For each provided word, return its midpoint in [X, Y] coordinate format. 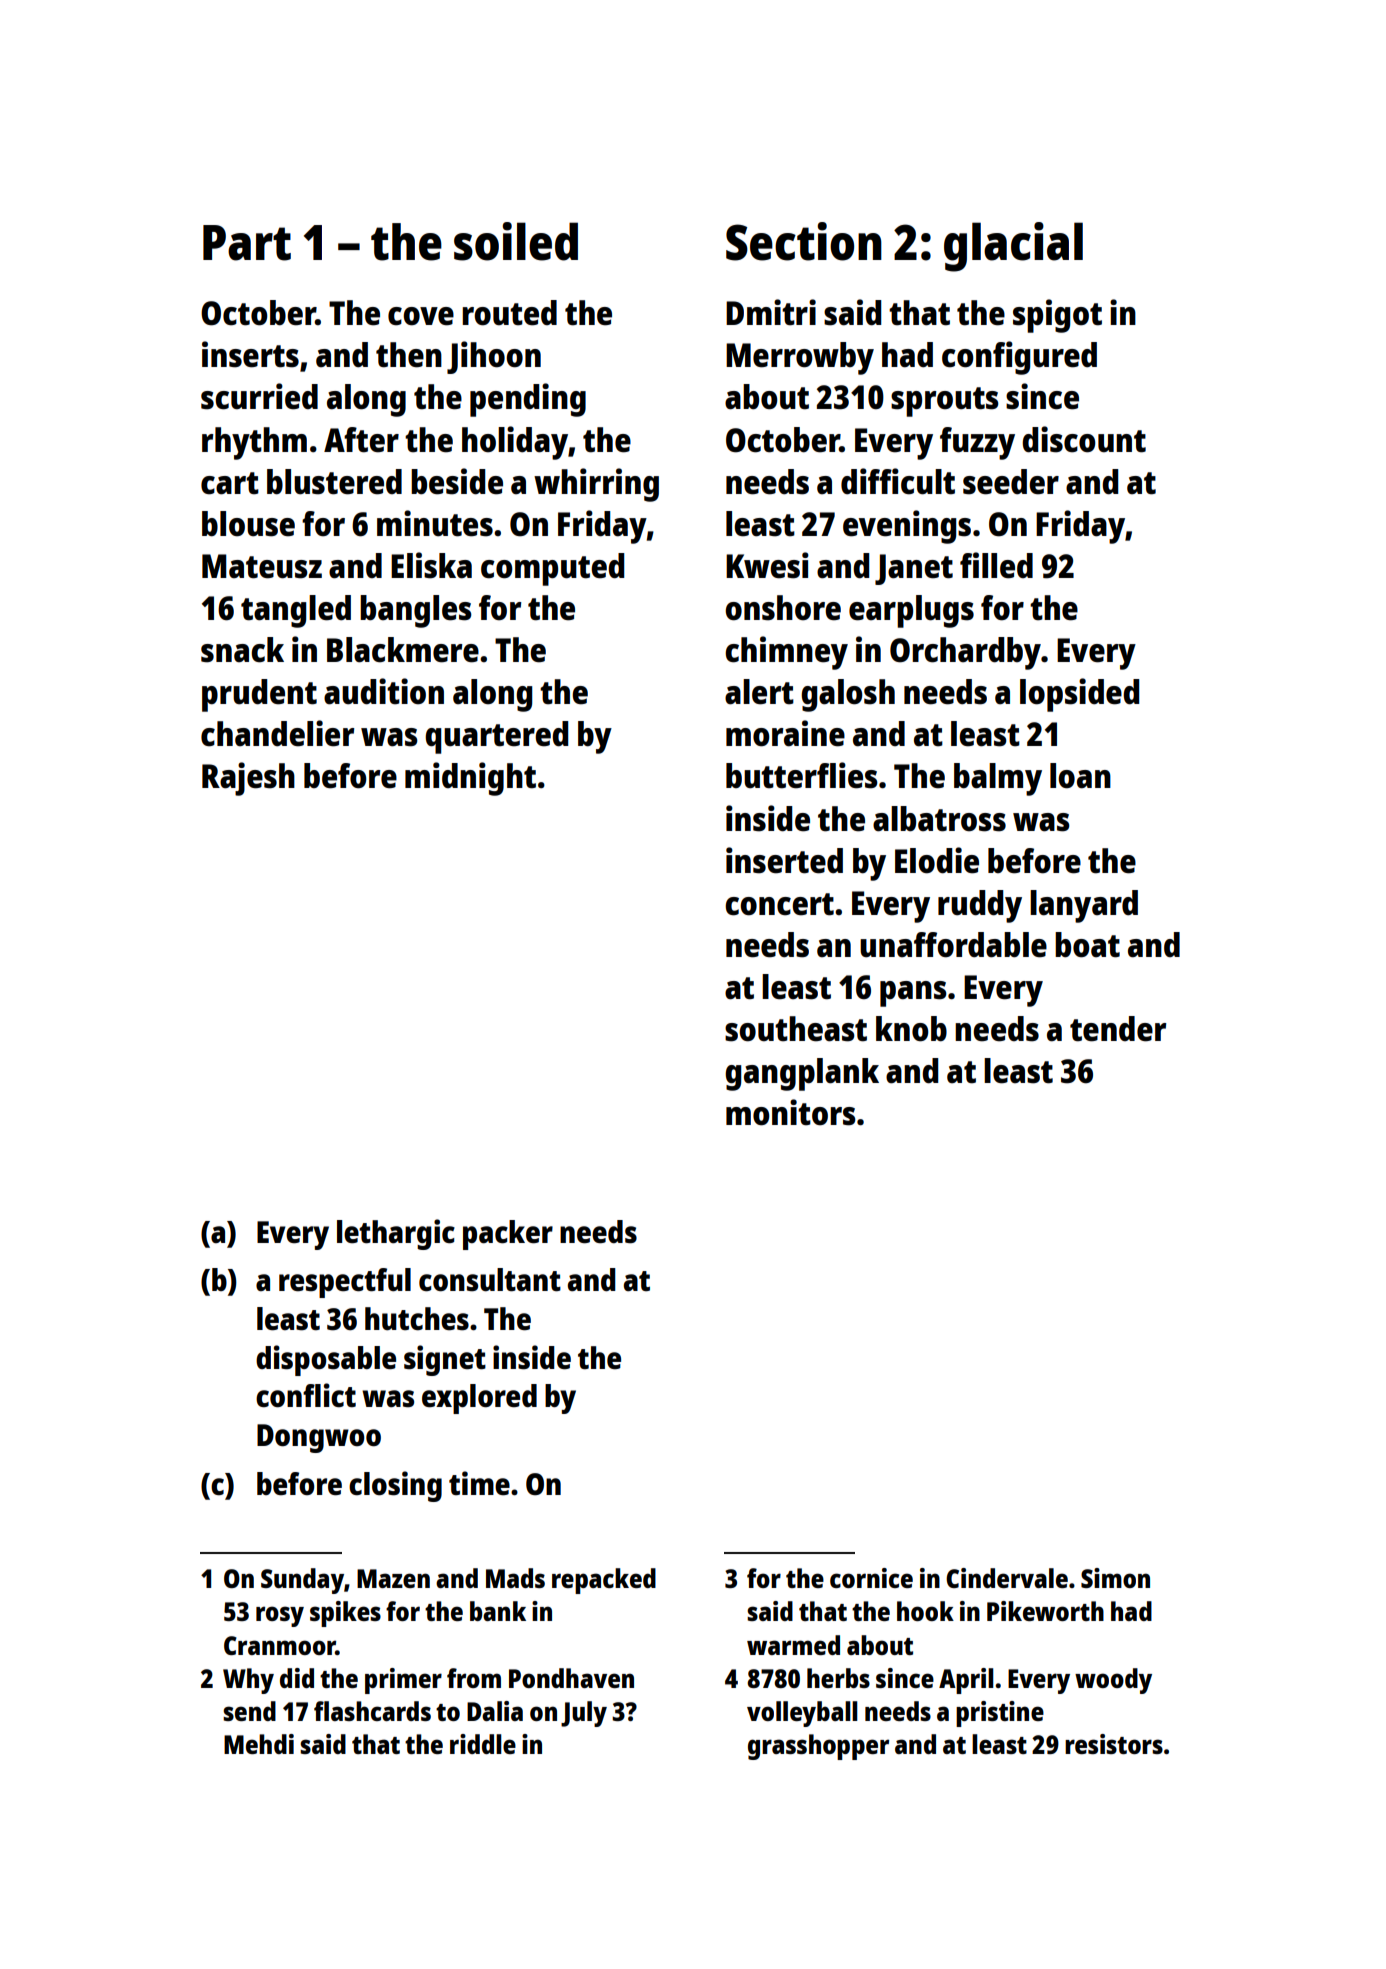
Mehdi [259, 1744]
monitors [791, 1112]
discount [1084, 439]
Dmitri [771, 312]
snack [242, 650]
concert [779, 904]
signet [445, 1360]
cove [421, 316]
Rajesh [248, 779]
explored [479, 1399]
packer [508, 1235]
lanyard [1084, 906]
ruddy [980, 906]
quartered [496, 737]
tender [1118, 1029]
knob [911, 1029]
